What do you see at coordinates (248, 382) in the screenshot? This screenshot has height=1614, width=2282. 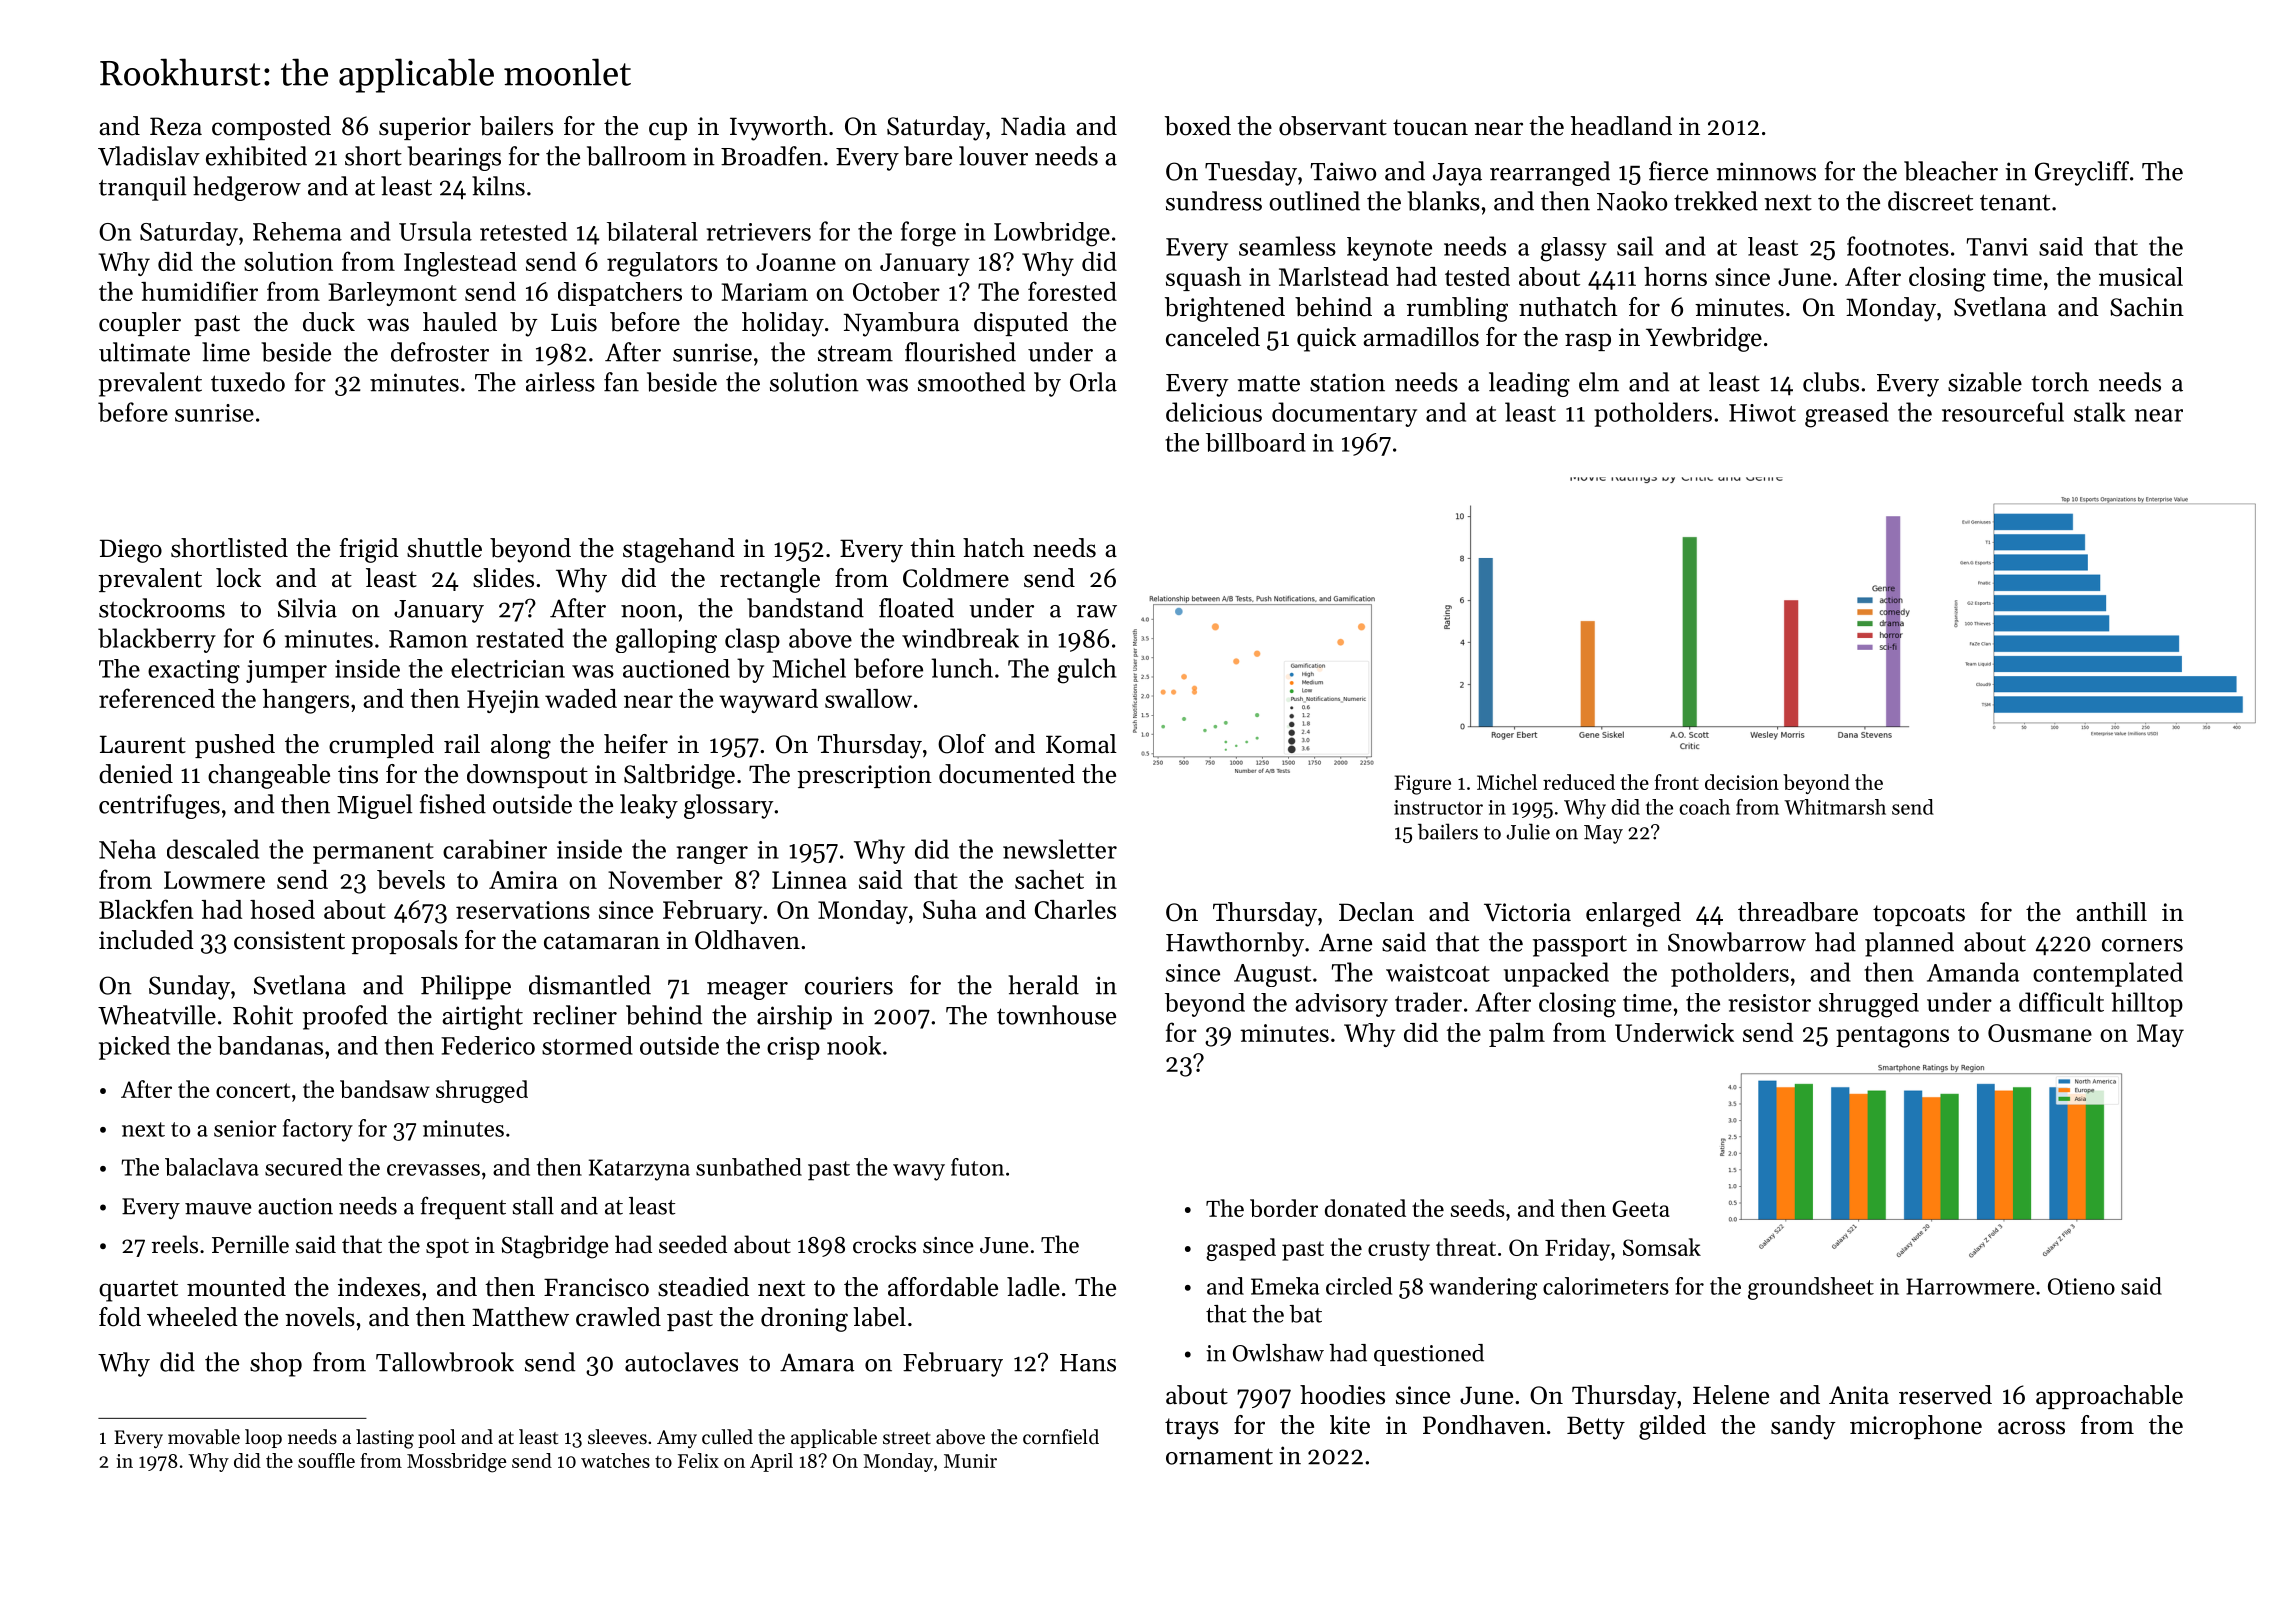 I see `tuxedo` at bounding box center [248, 382].
